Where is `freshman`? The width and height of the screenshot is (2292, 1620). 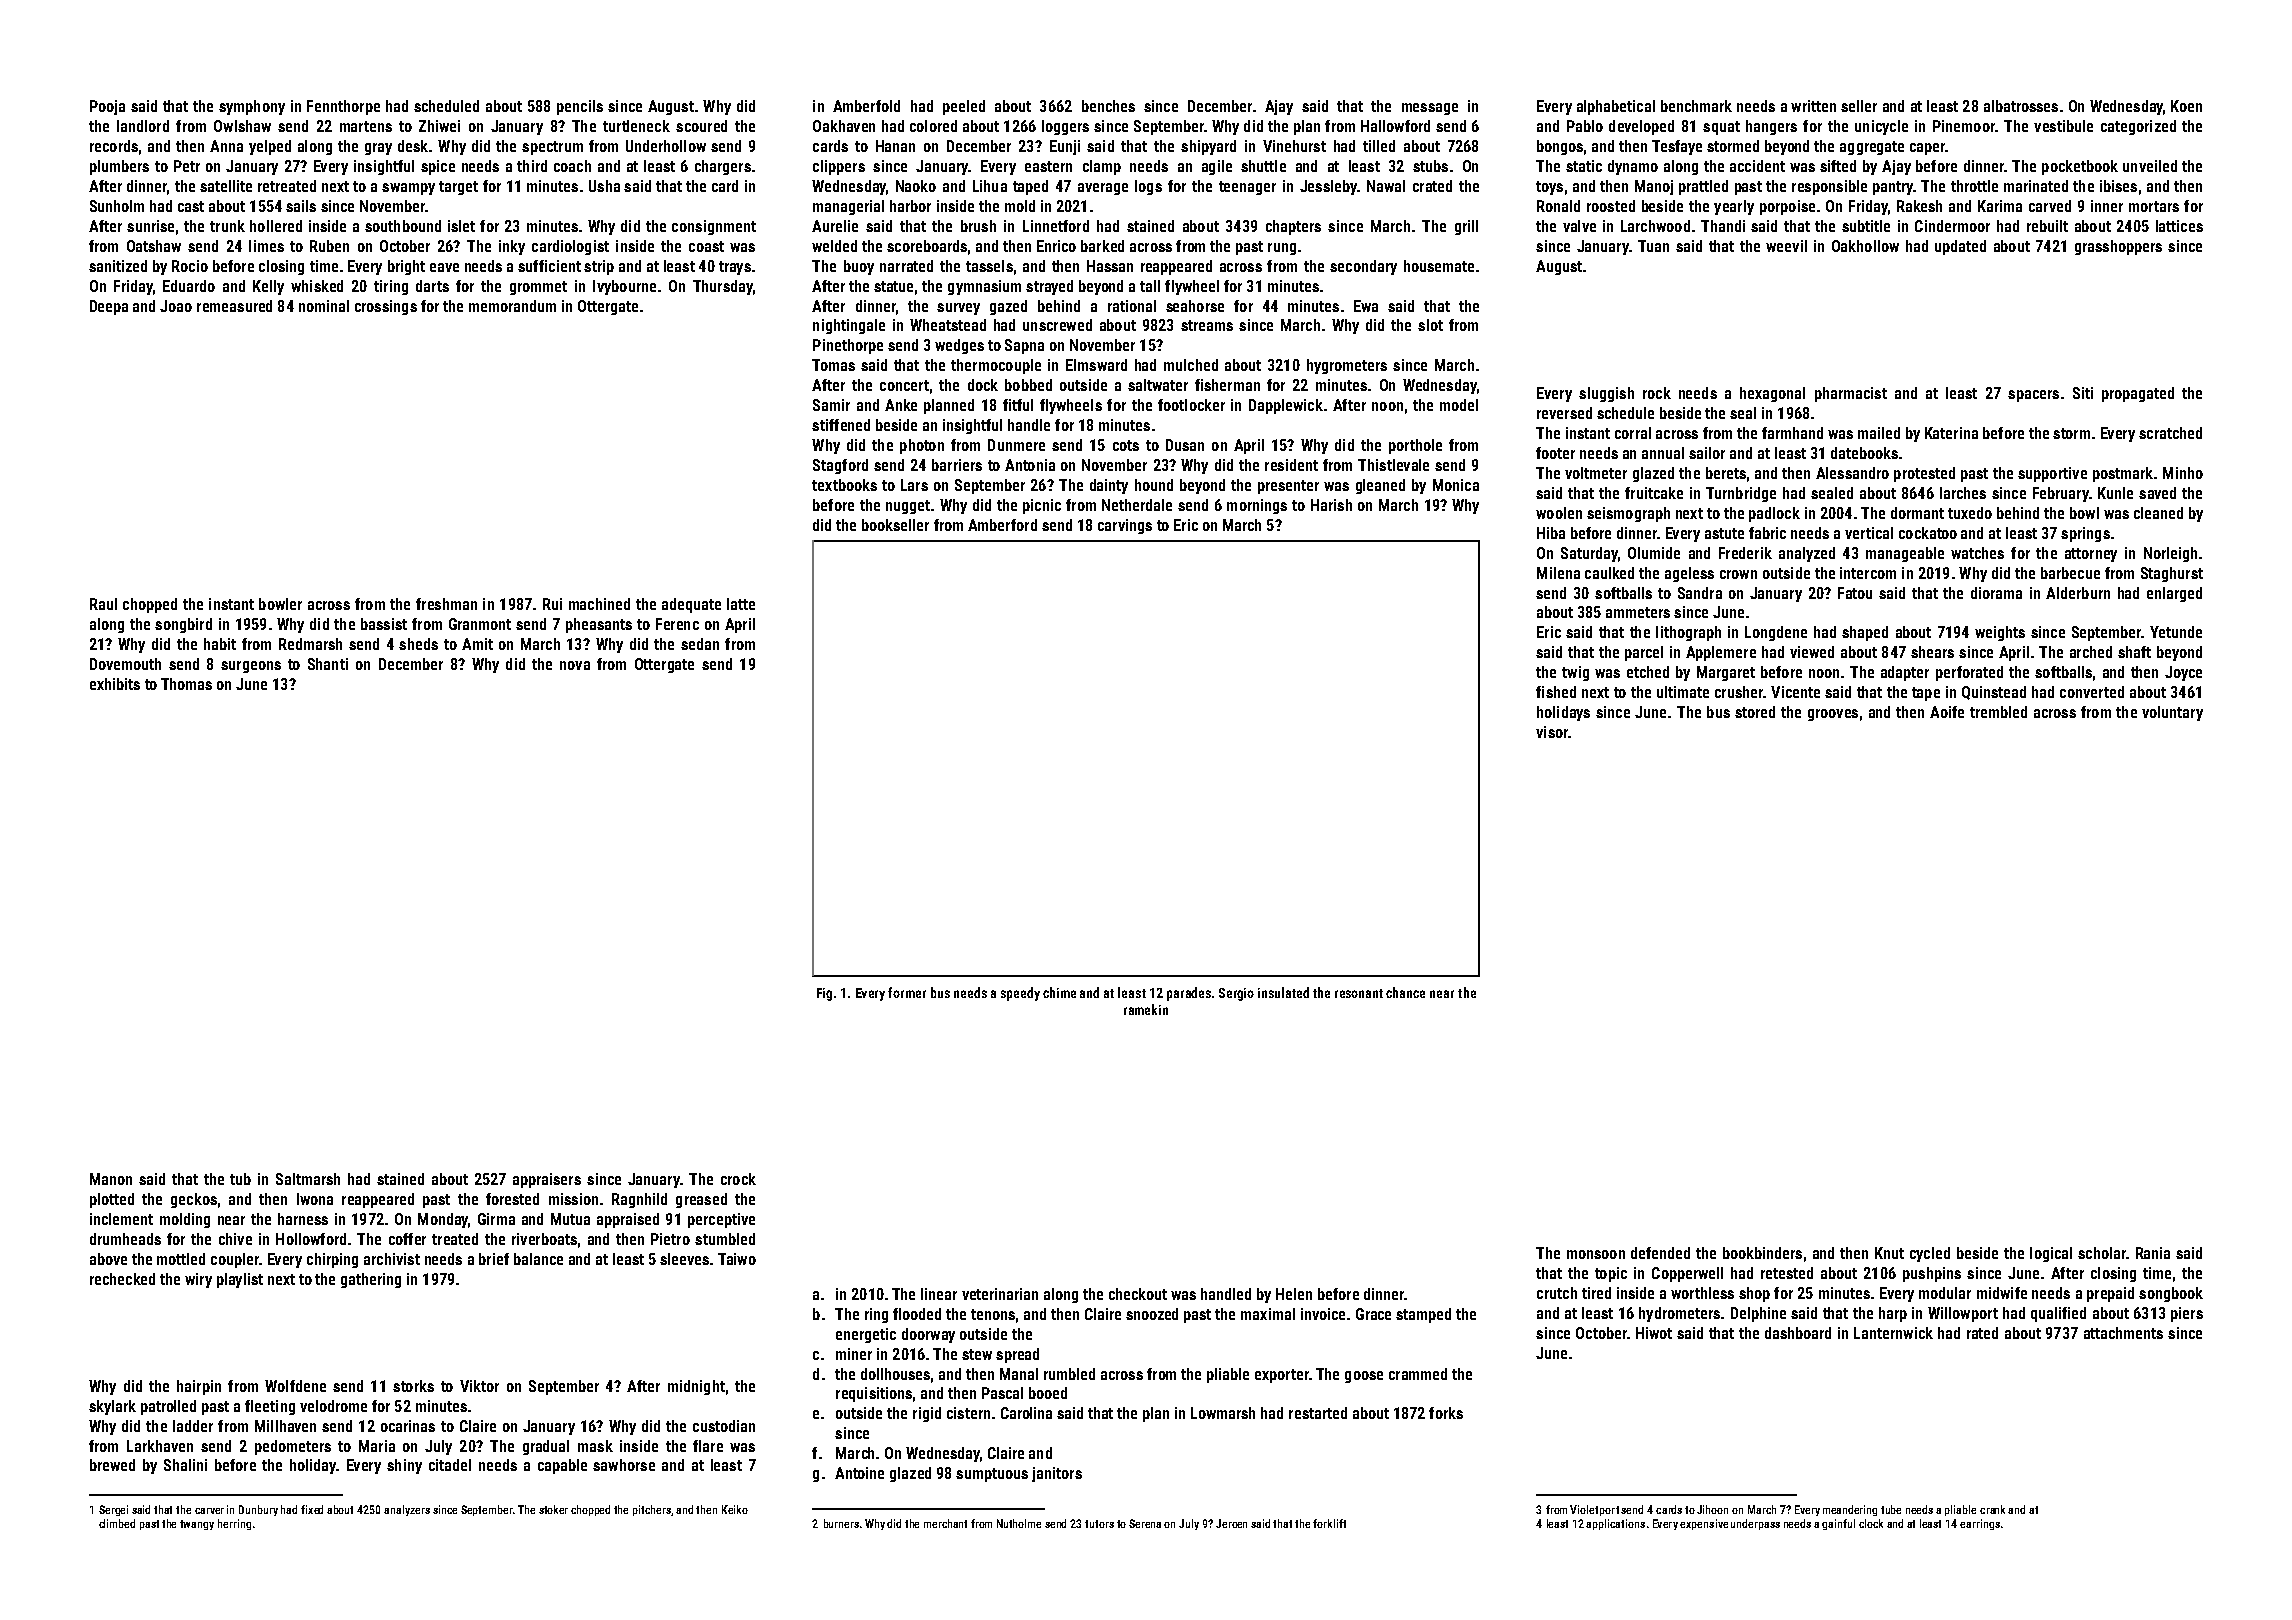
freshman is located at coordinates (446, 604).
